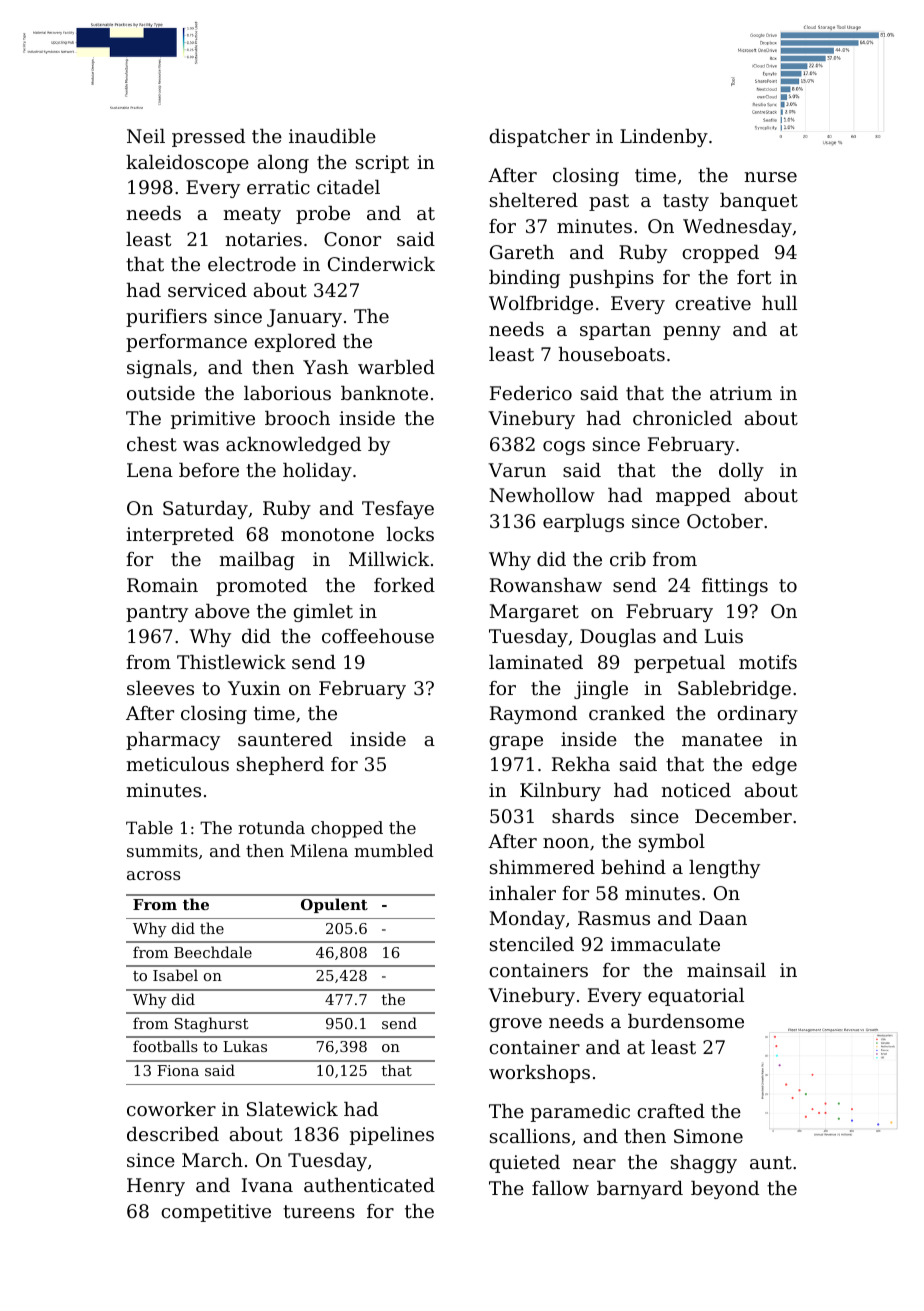 The height and width of the screenshot is (1311, 924). Describe the element at coordinates (216, 1213) in the screenshot. I see `competitive` at that location.
